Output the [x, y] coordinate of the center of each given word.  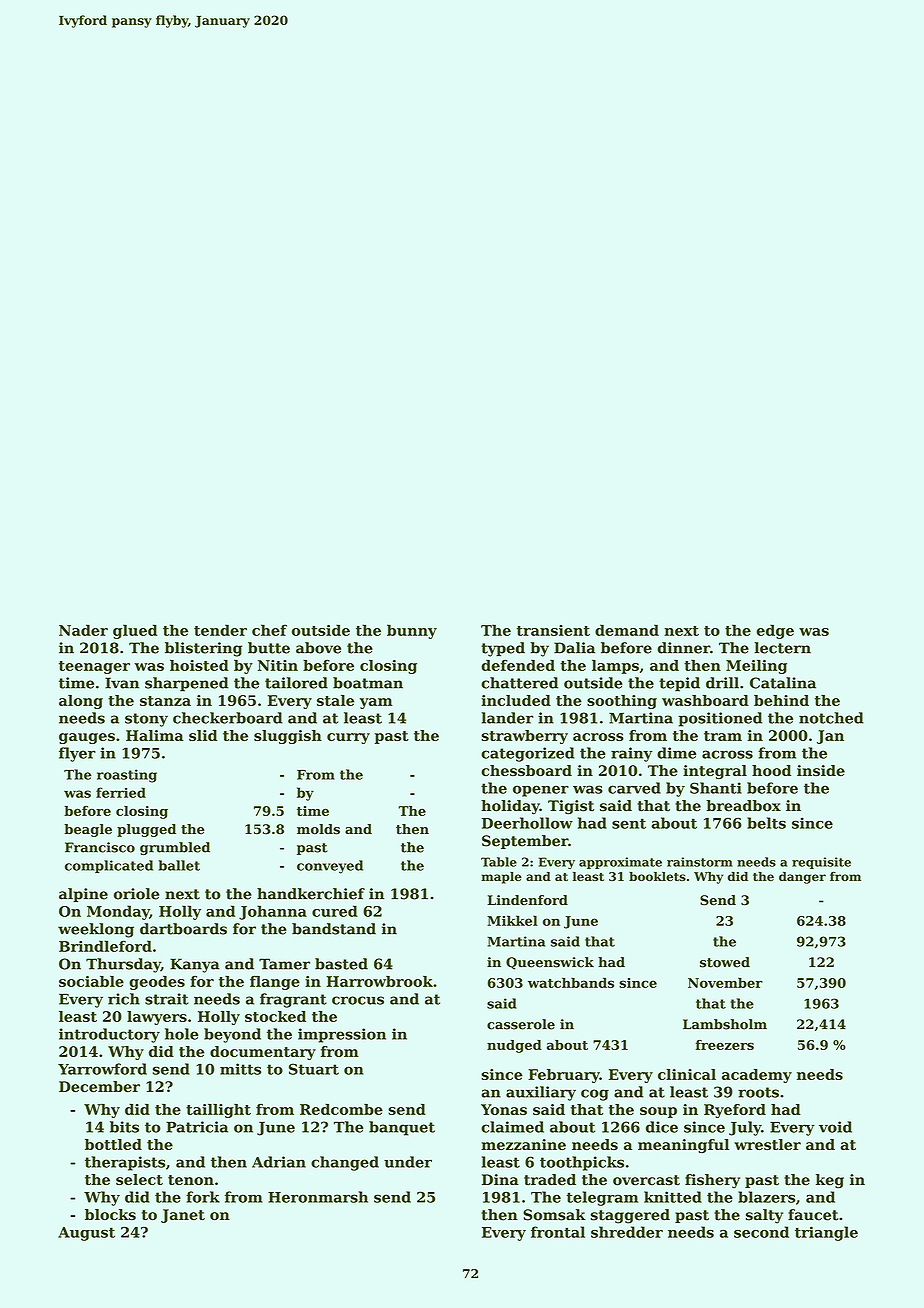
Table [499, 862]
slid [203, 735]
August [86, 1234]
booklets [657, 876]
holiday [510, 807]
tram [723, 736]
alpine [83, 895]
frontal [558, 1232]
